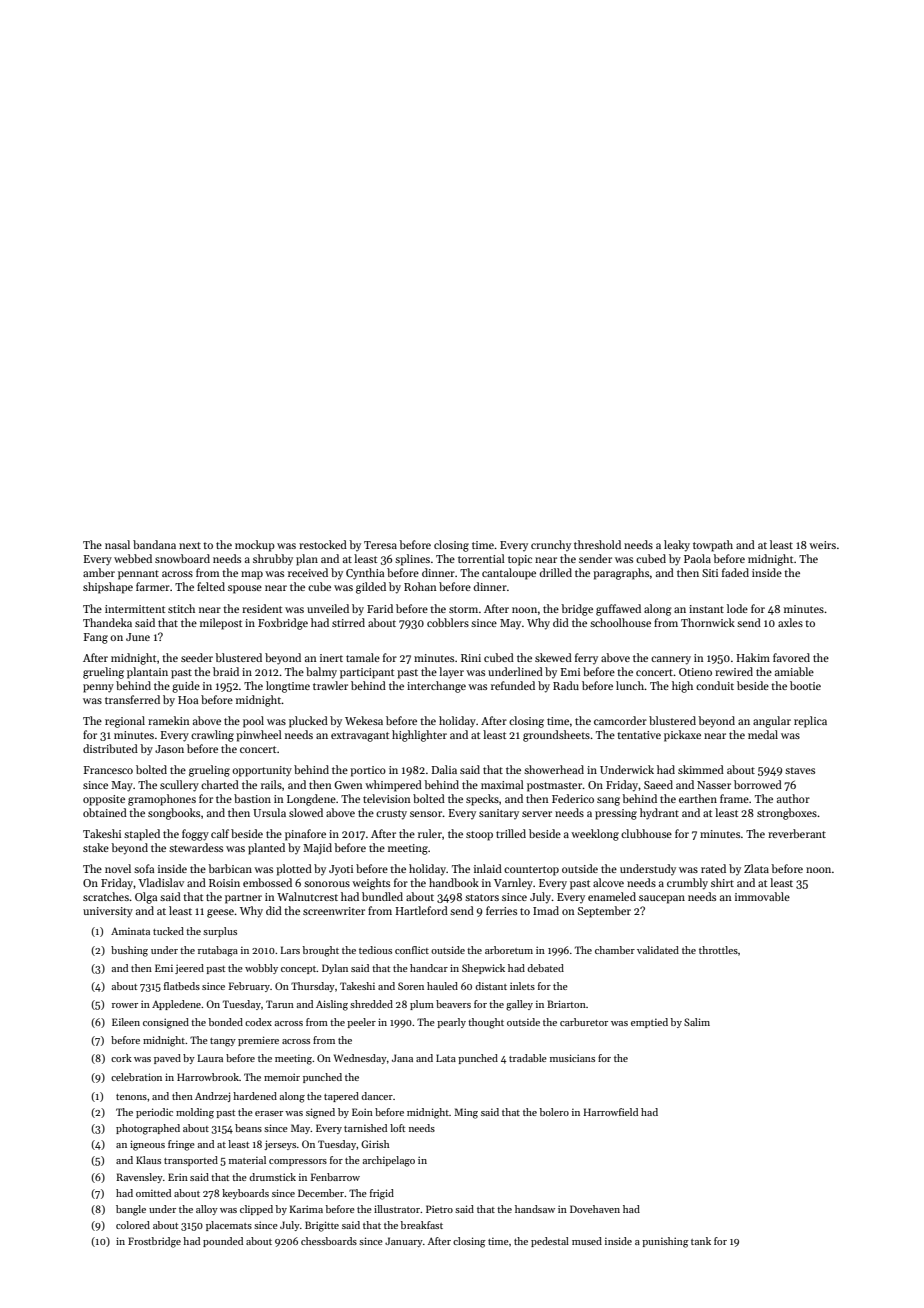 Image resolution: width=924 pixels, height=1308 pixels. I want to click on rower, so click(125, 1005).
